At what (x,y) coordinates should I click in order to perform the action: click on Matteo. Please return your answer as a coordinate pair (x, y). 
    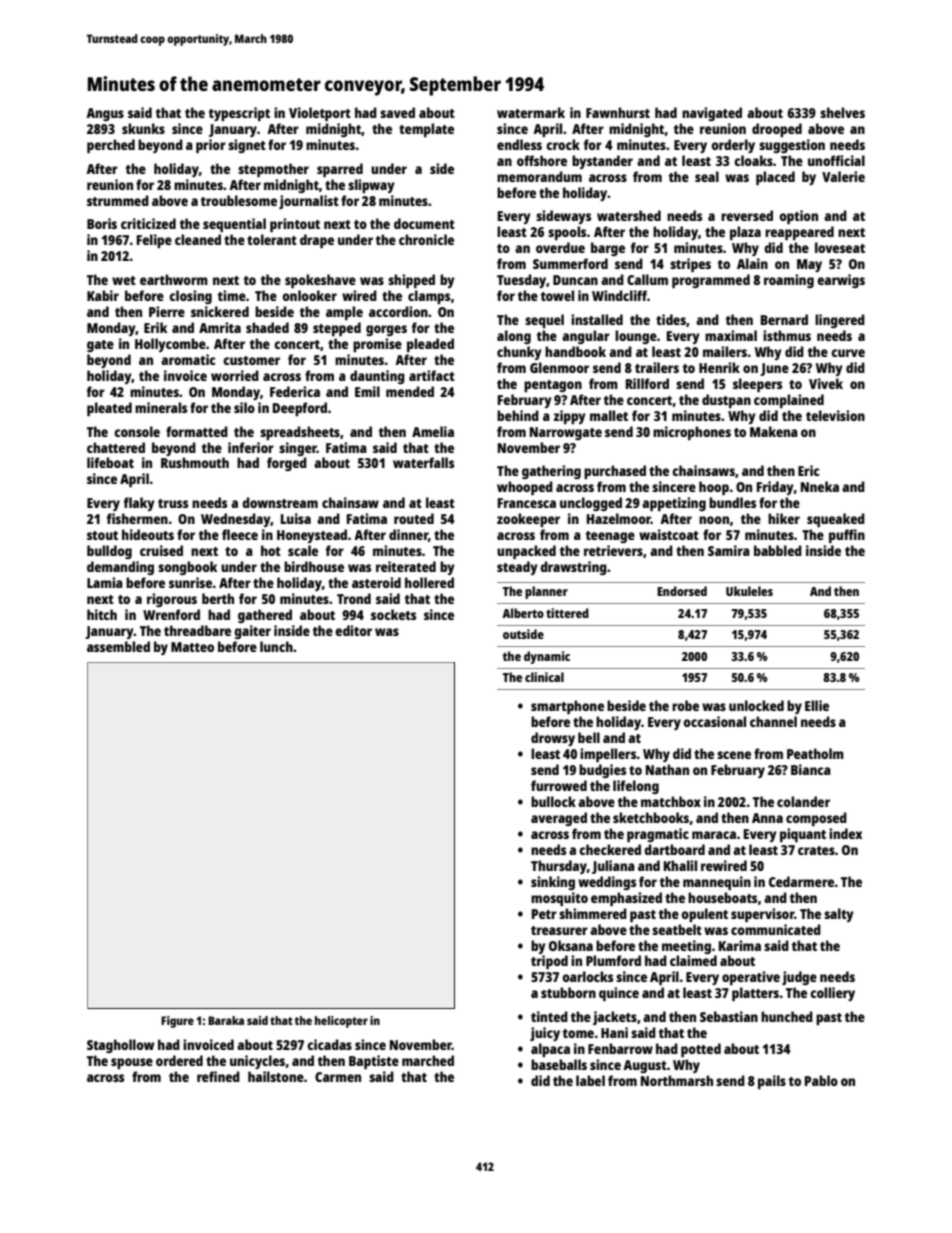
    Looking at the image, I should click on (192, 647).
